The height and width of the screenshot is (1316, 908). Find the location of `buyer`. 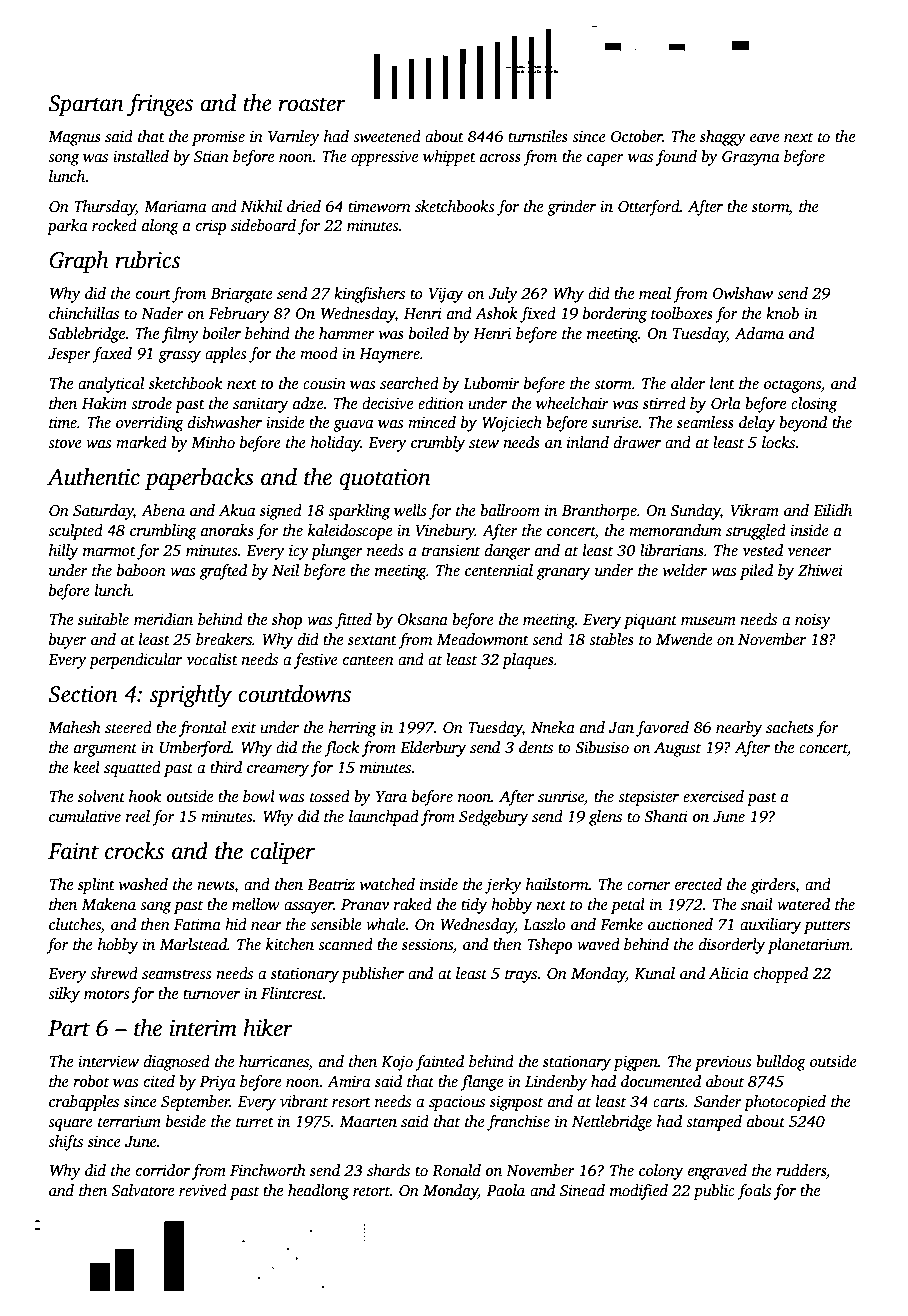

buyer is located at coordinates (67, 641).
